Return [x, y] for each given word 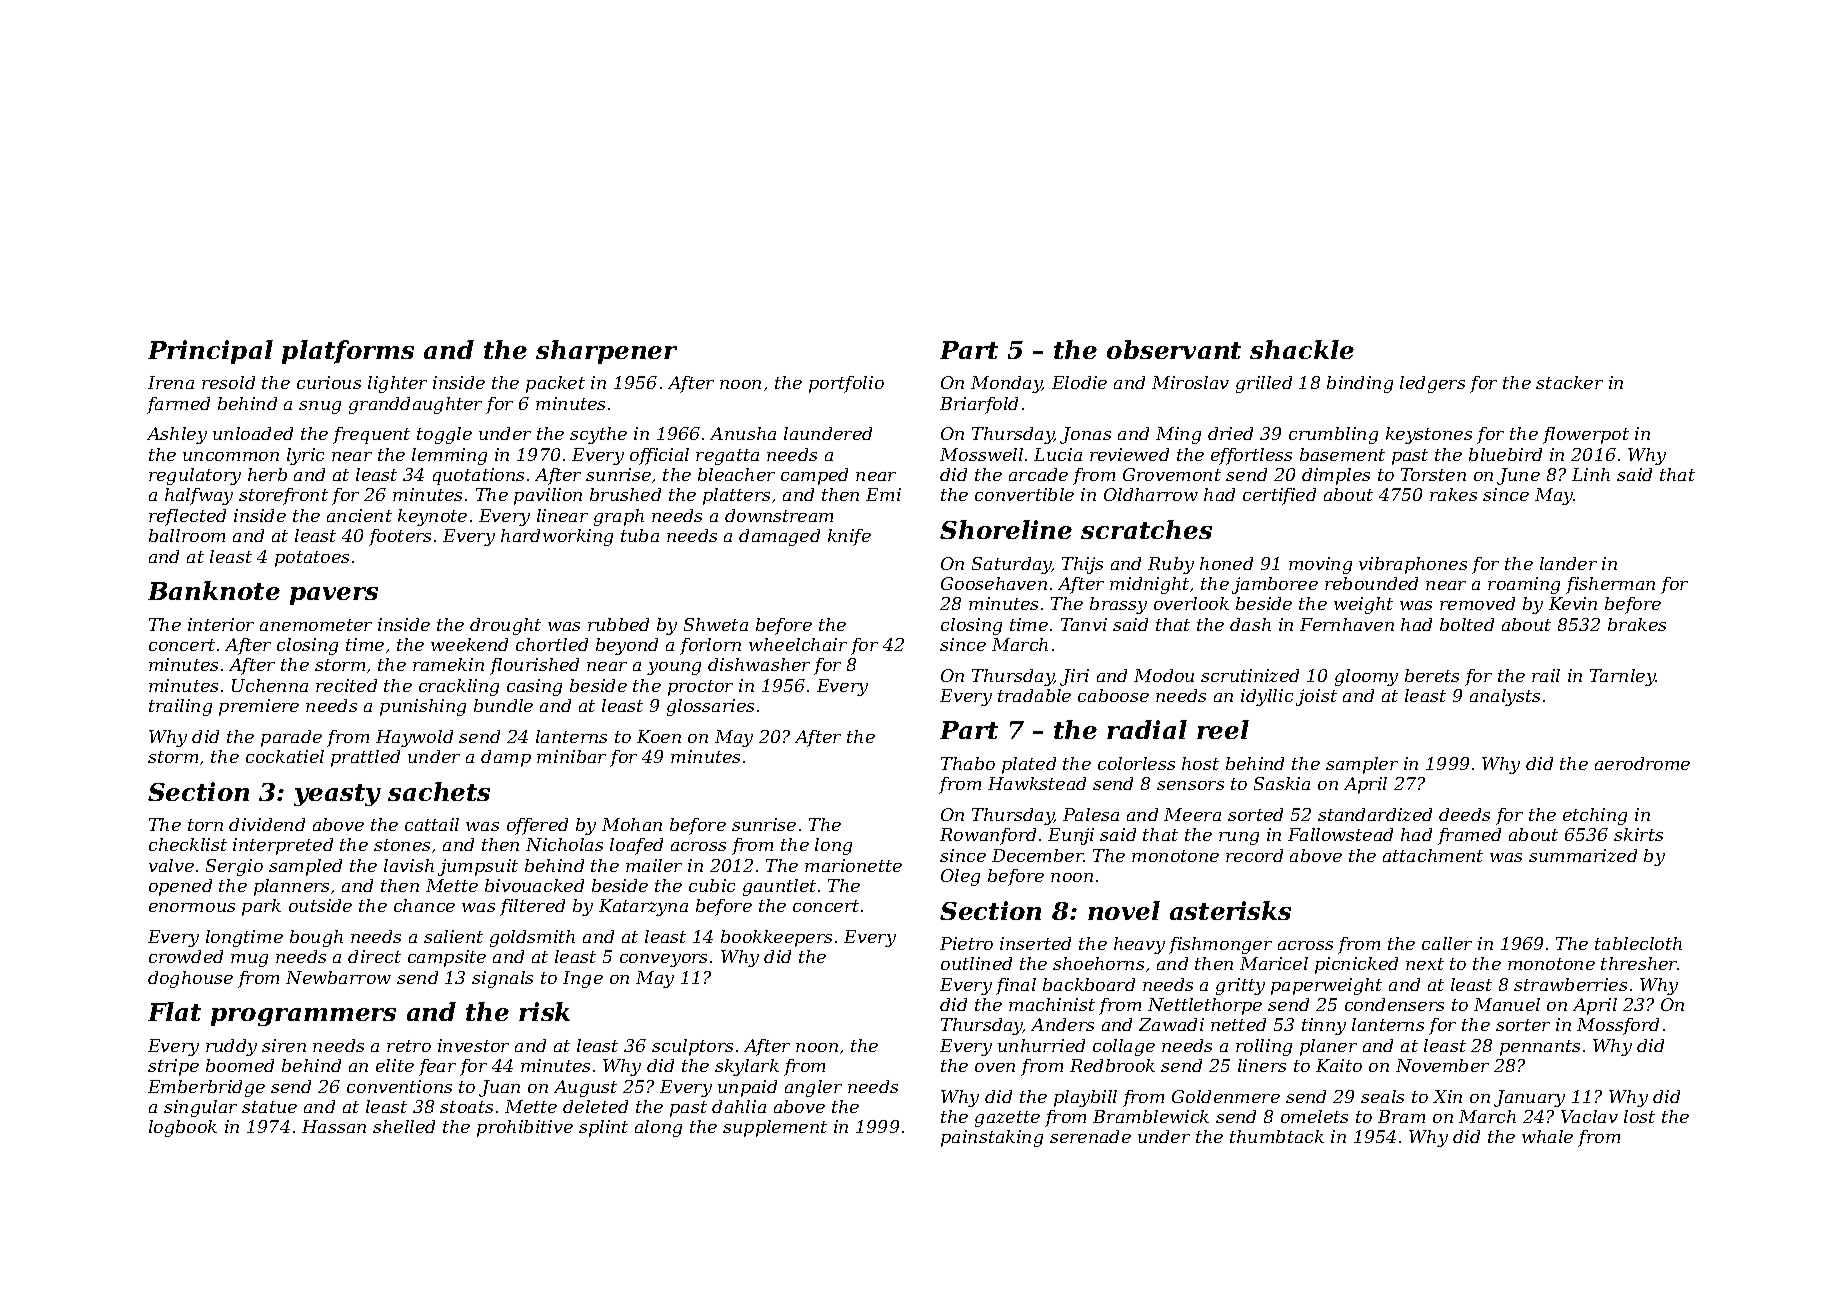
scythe [598, 435]
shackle [1302, 349]
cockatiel [285, 756]
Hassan [334, 1126]
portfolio [846, 384]
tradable [1034, 695]
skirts [1638, 834]
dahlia [739, 1106]
